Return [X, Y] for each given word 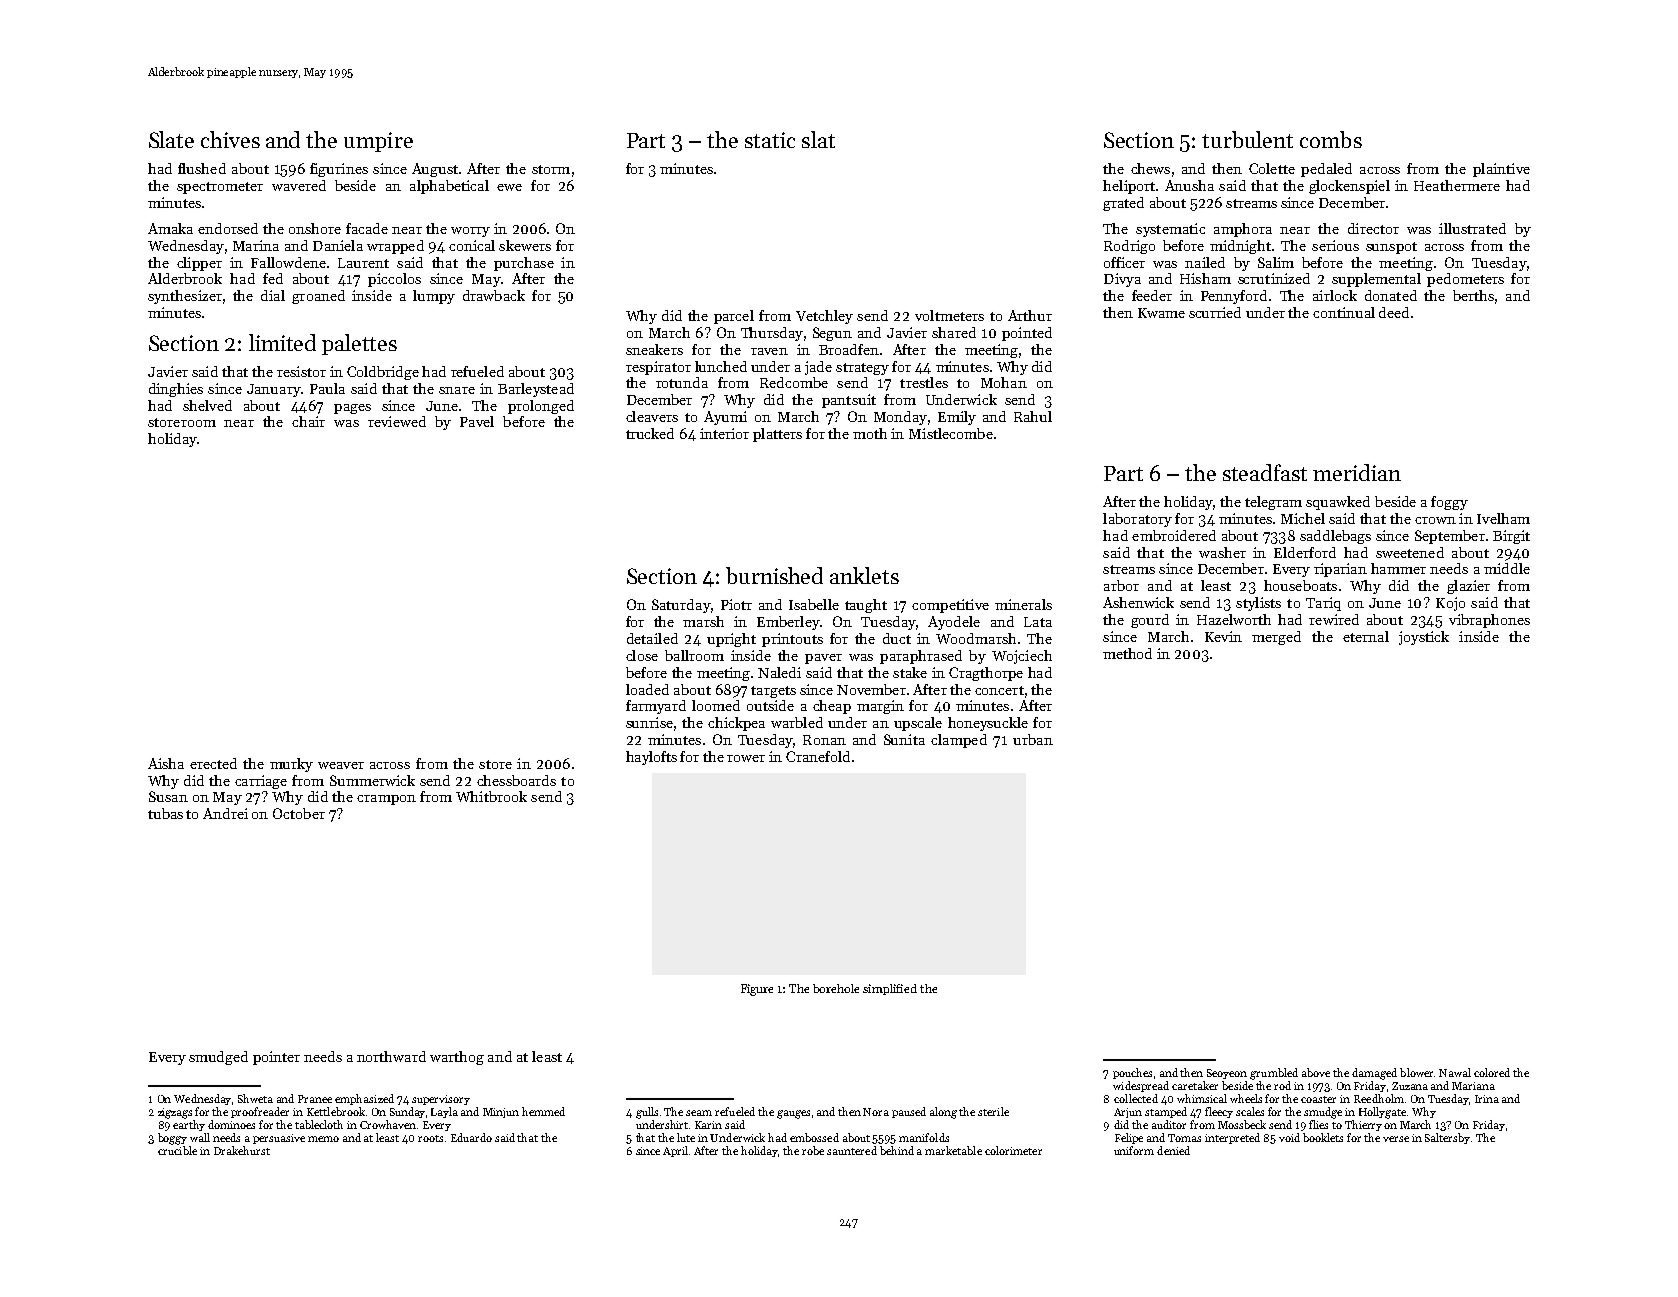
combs [1331, 139]
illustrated [1472, 228]
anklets [864, 575]
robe [813, 1150]
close [642, 655]
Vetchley [824, 317]
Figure [757, 990]
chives [230, 139]
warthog [457, 1058]
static [770, 140]
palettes [359, 344]
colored [1492, 1072]
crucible [177, 1150]
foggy [1449, 503]
